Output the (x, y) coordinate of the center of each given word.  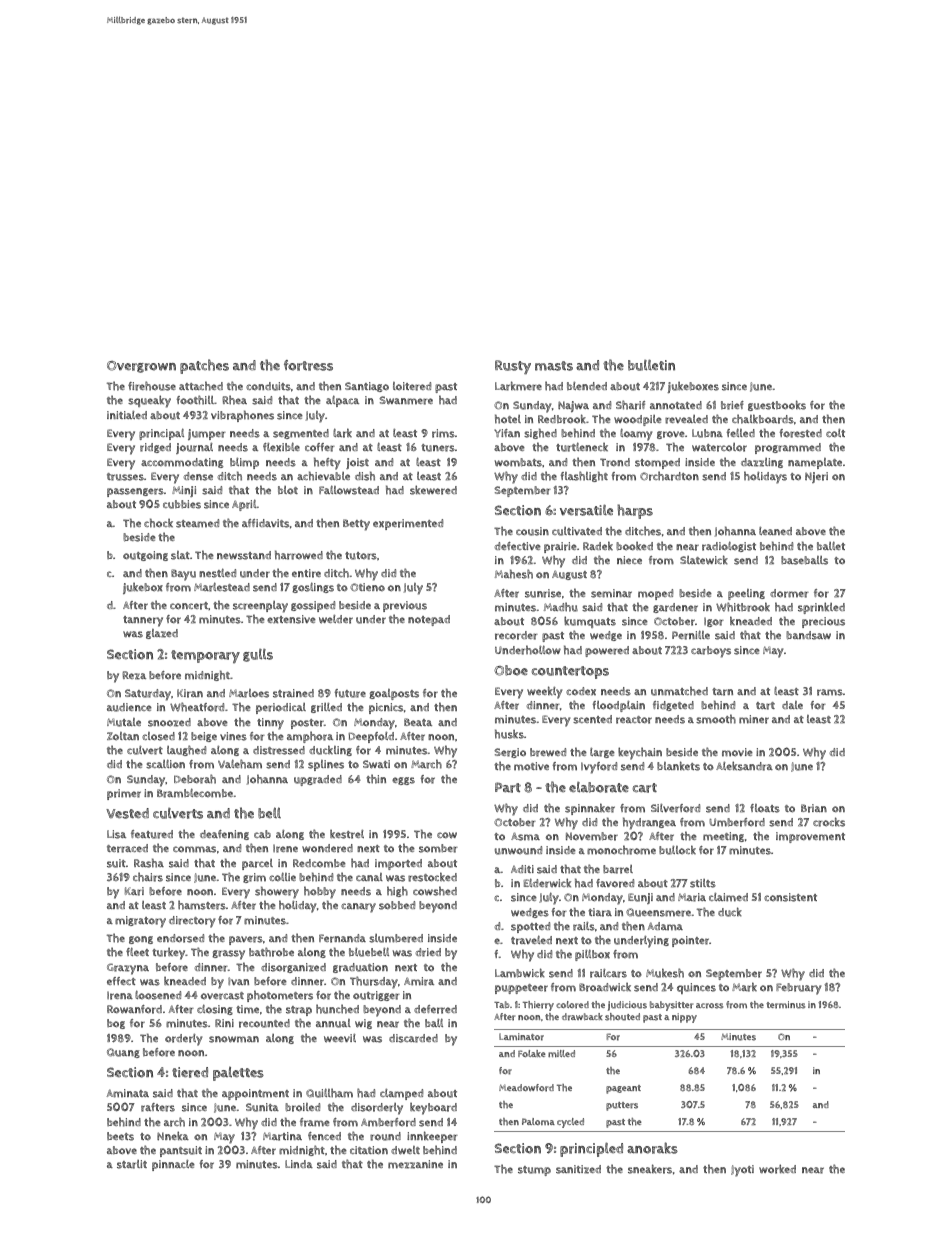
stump (534, 1171)
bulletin (651, 365)
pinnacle (173, 1165)
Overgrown (141, 367)
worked (777, 1169)
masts (554, 366)
